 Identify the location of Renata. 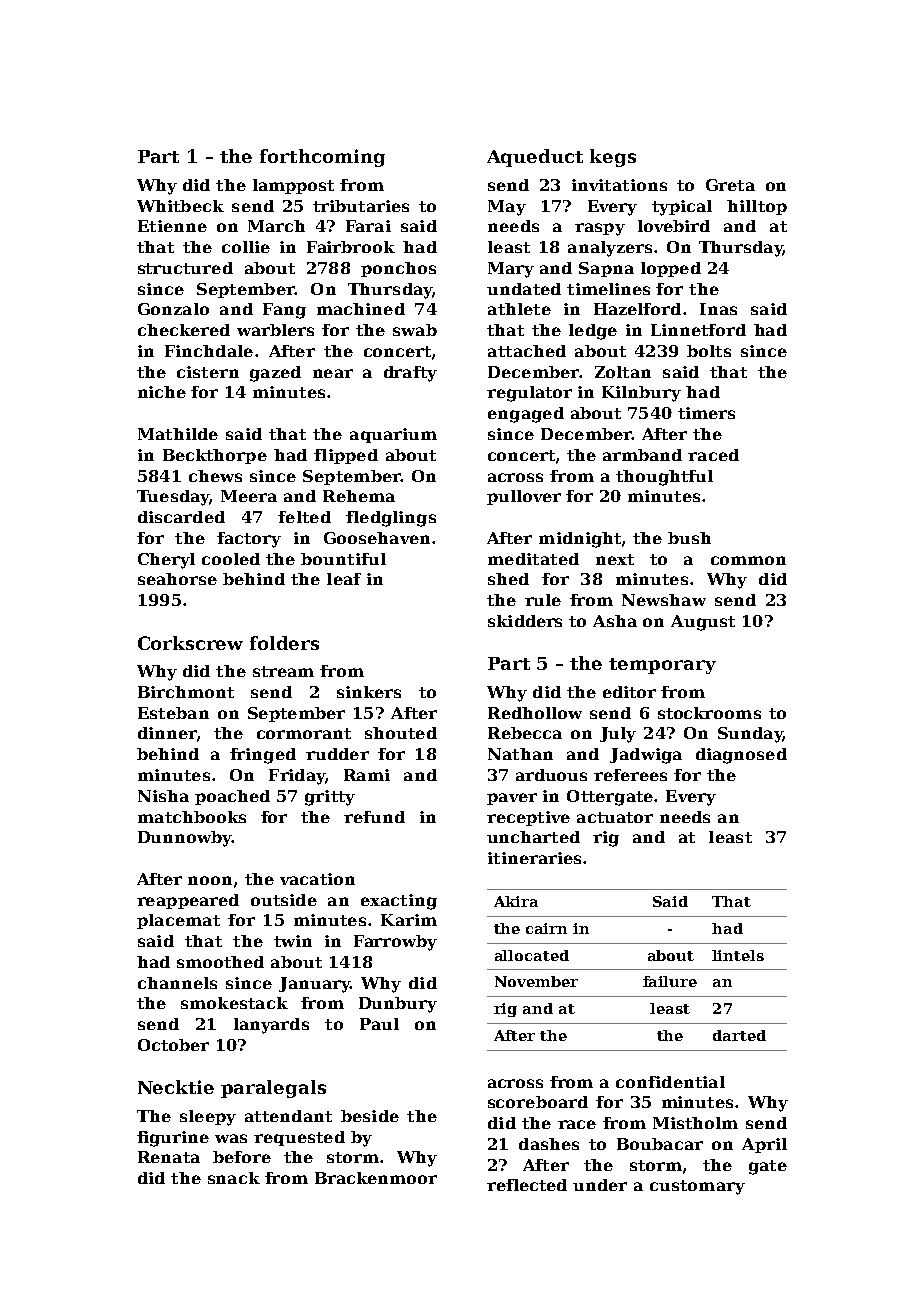
(169, 1157).
